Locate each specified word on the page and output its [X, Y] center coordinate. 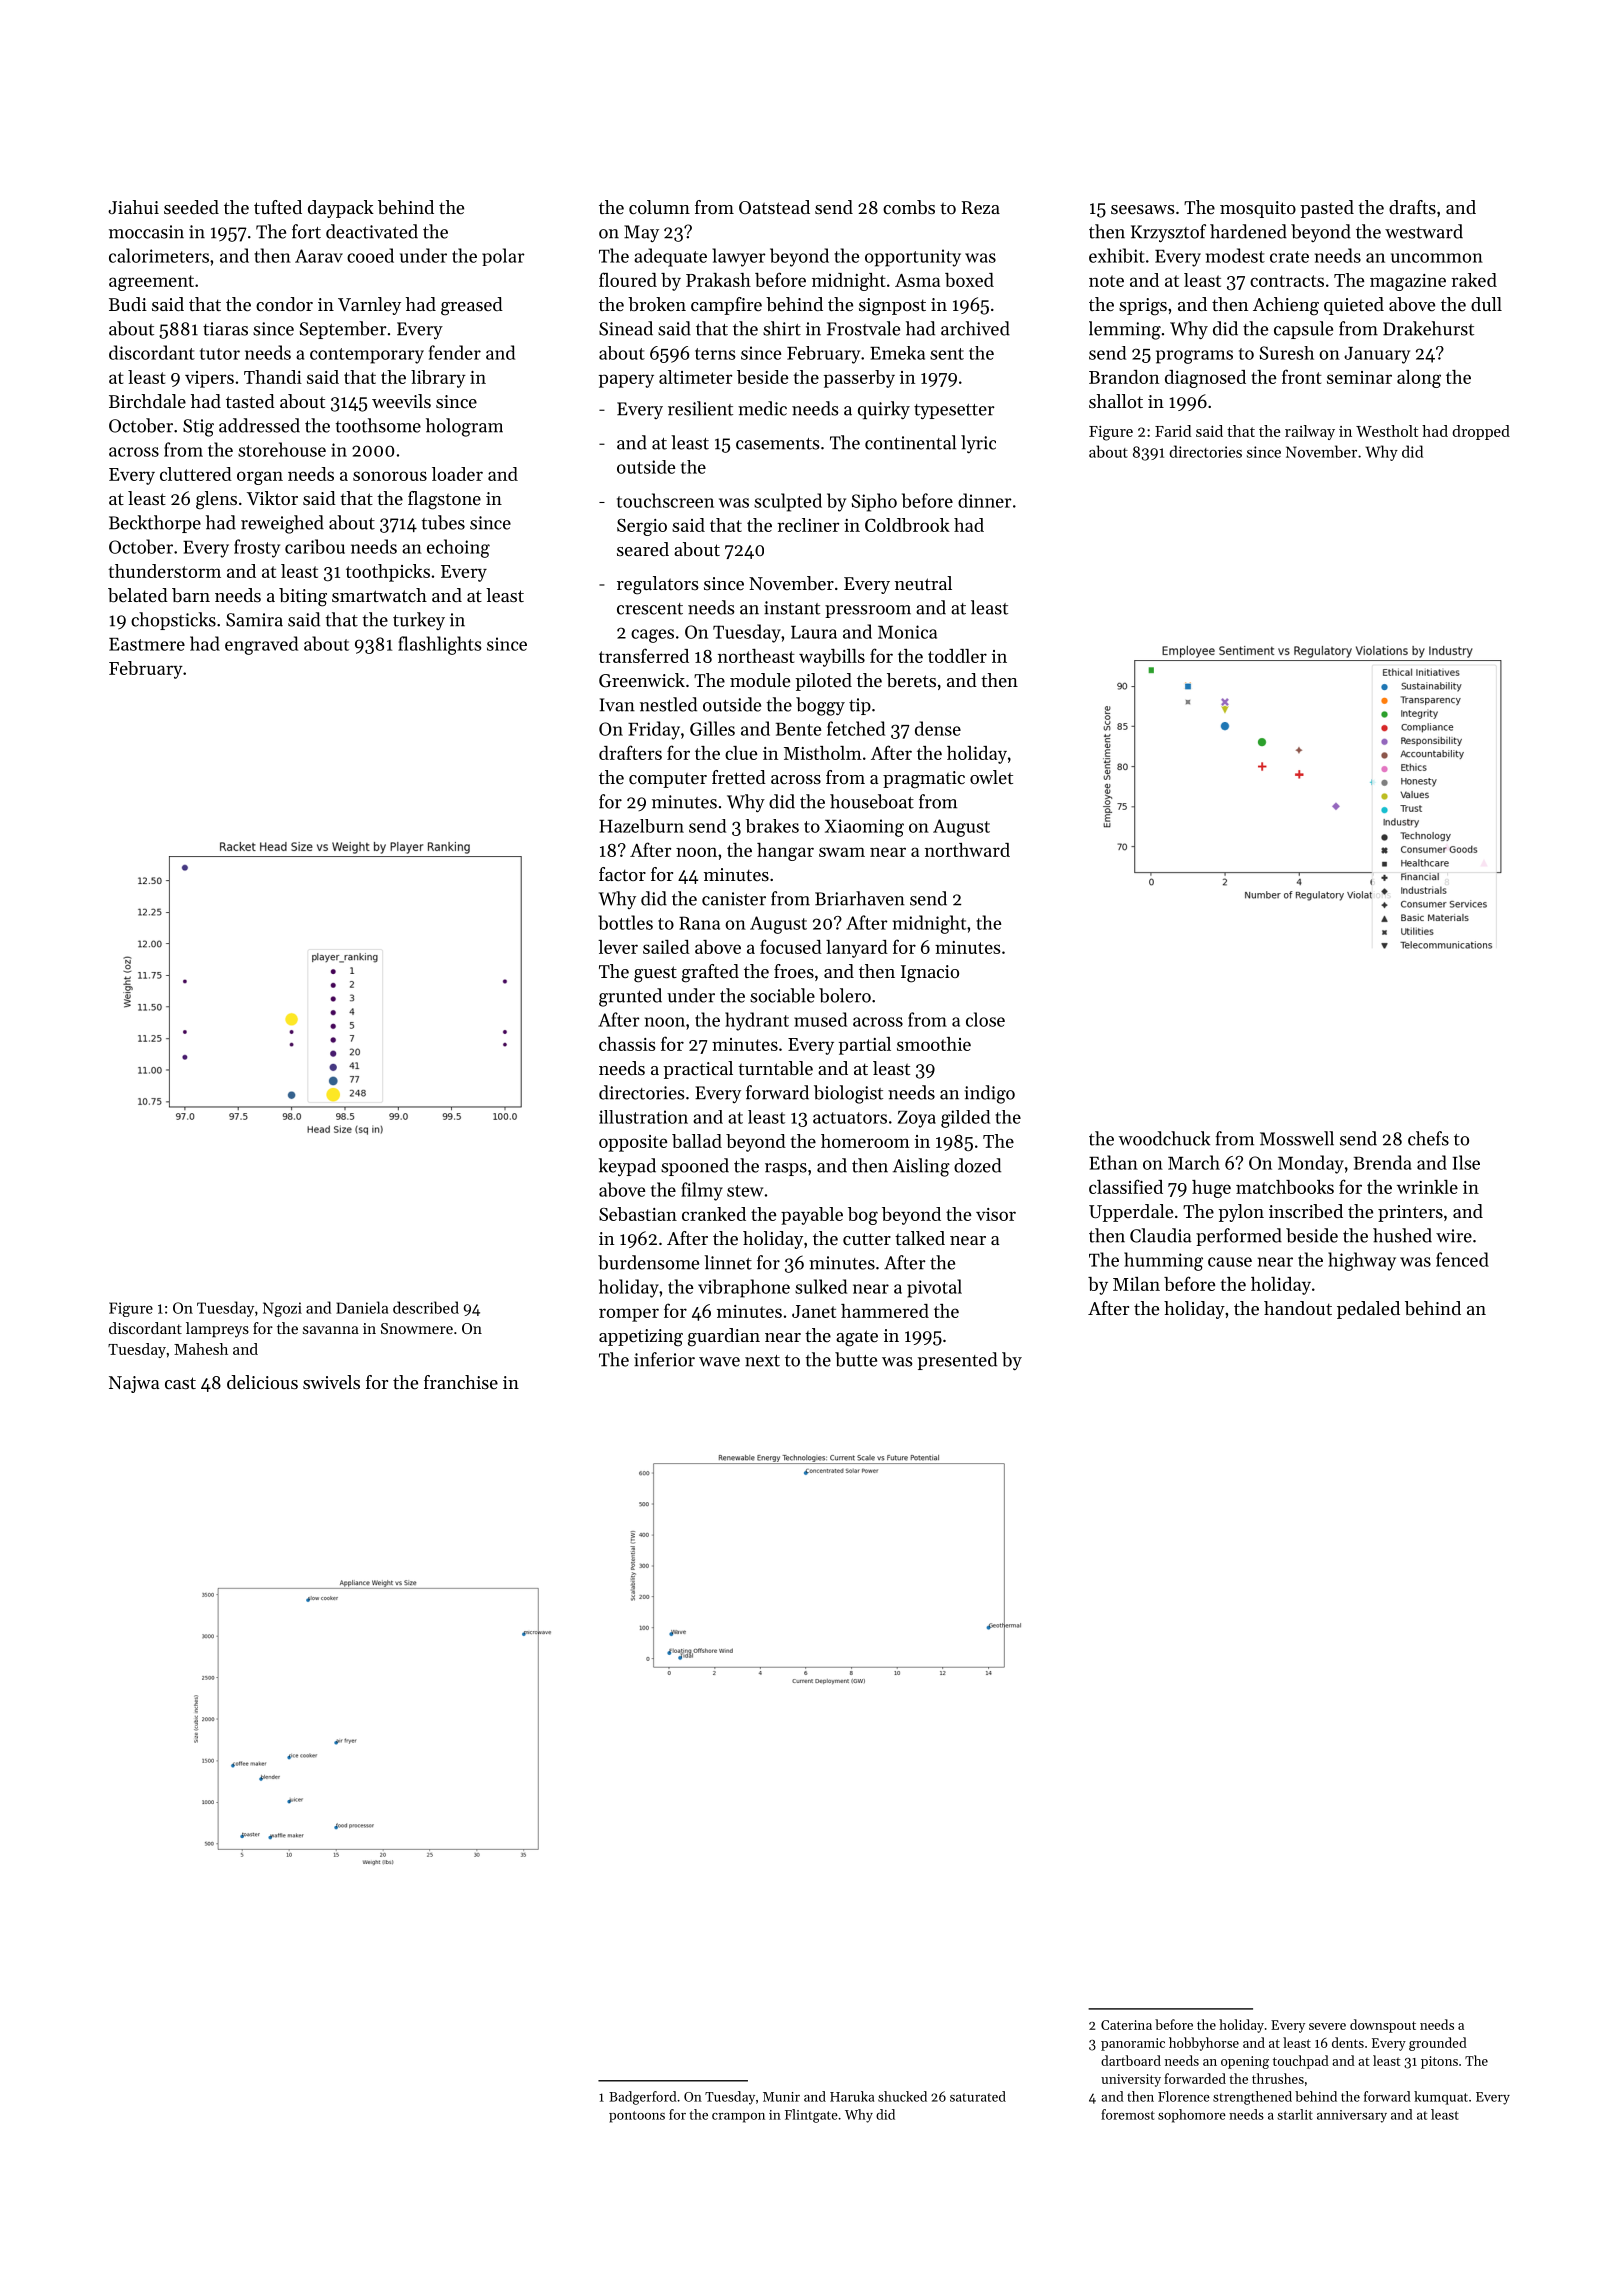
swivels [331, 1382]
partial [865, 1046]
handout [1298, 1308]
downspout [1383, 2026]
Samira [254, 620]
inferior [664, 1359]
